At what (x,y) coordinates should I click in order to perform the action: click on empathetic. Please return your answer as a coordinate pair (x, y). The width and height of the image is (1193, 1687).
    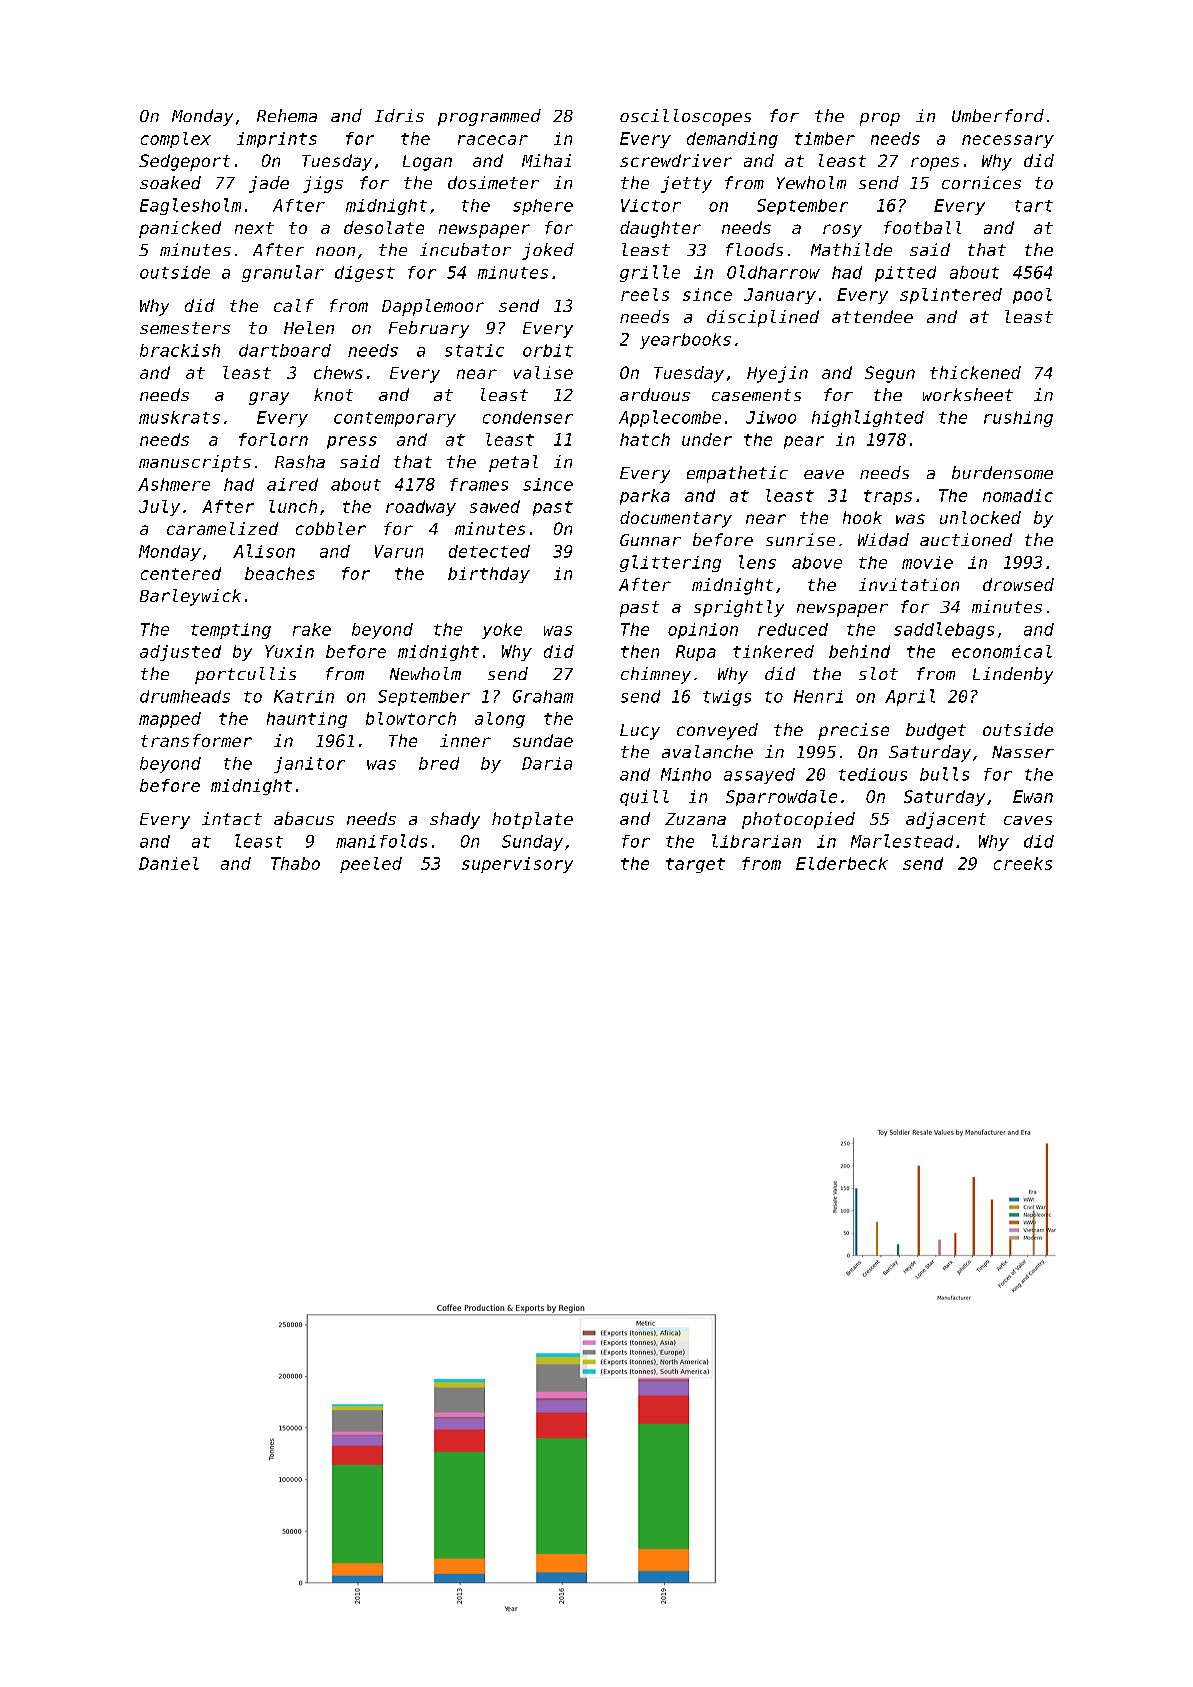
    Looking at the image, I should click on (737, 474).
